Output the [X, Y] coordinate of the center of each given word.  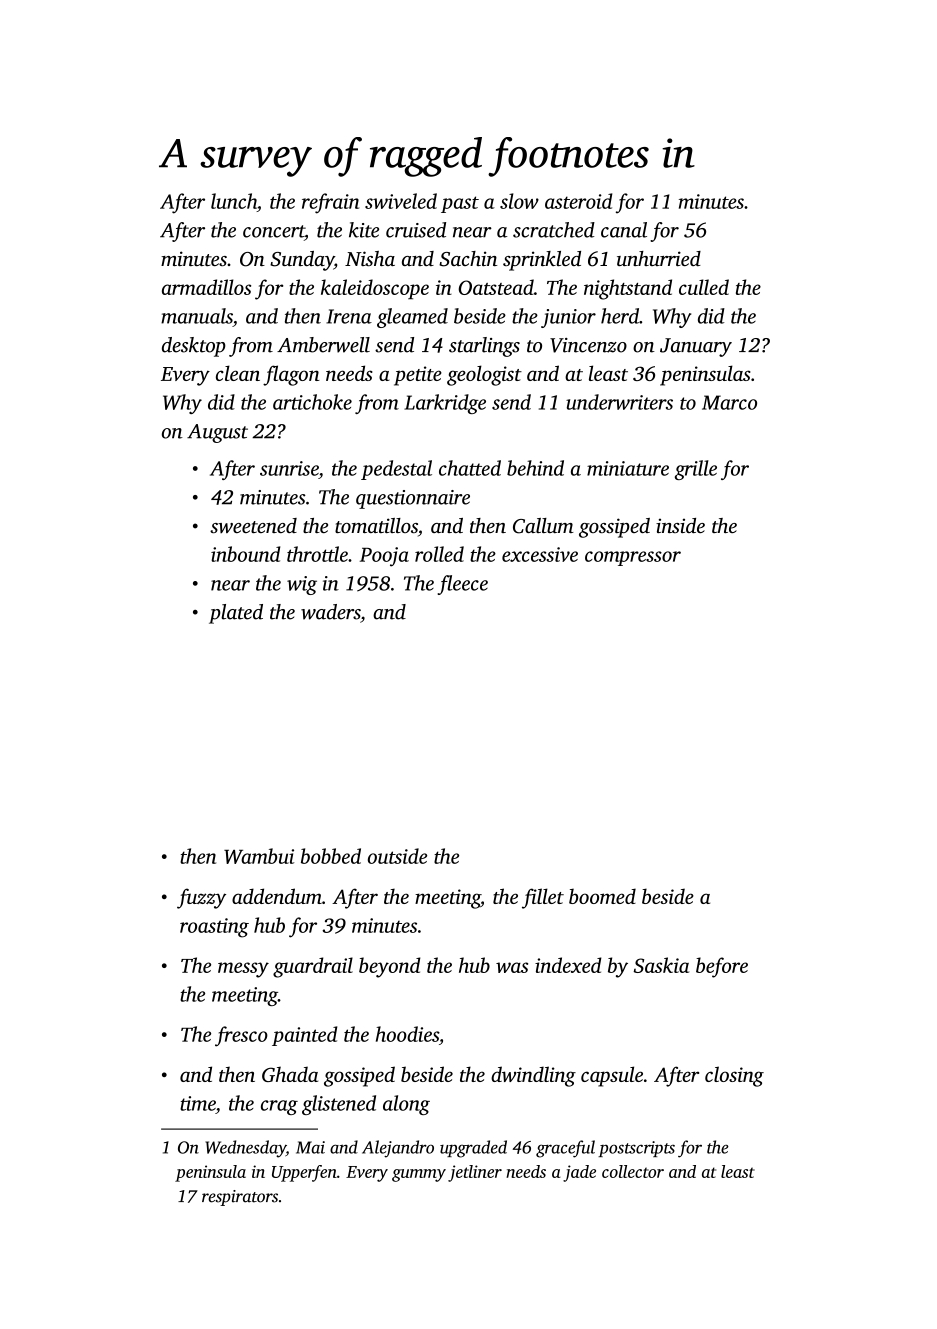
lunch [234, 201]
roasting [214, 928]
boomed [602, 896]
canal [624, 230]
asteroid [578, 201]
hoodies [407, 1034]
